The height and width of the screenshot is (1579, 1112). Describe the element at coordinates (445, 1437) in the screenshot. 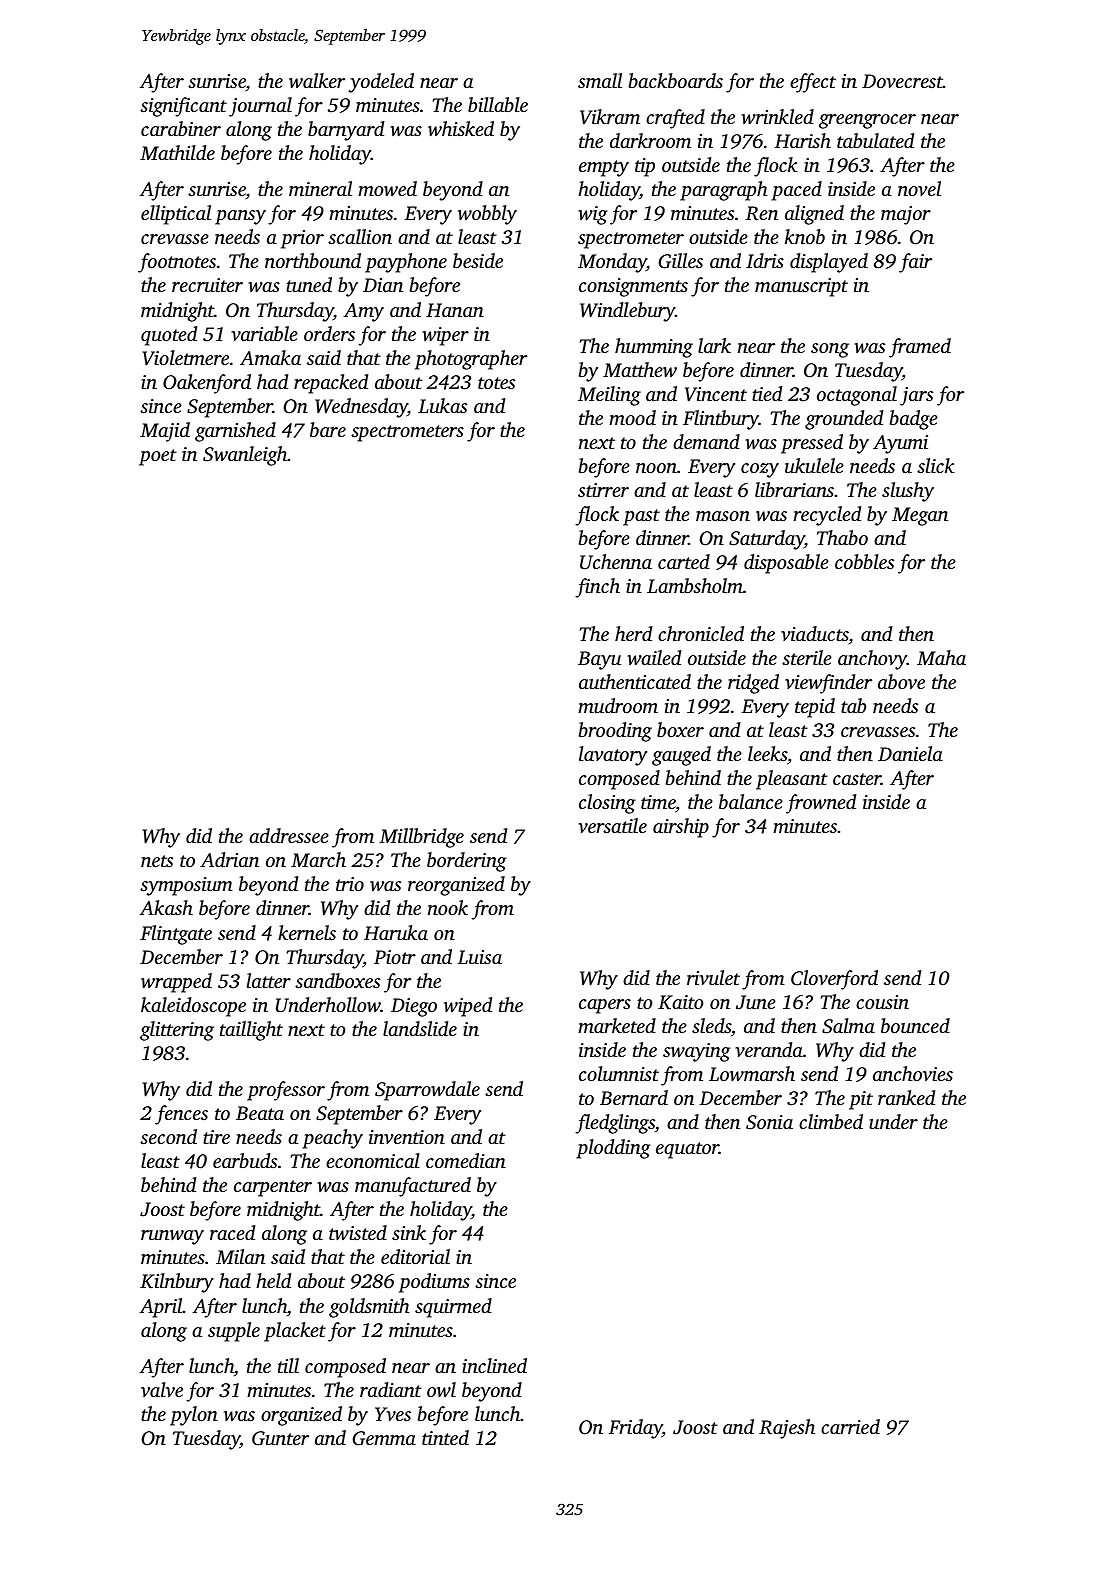

I see `tinted` at that location.
